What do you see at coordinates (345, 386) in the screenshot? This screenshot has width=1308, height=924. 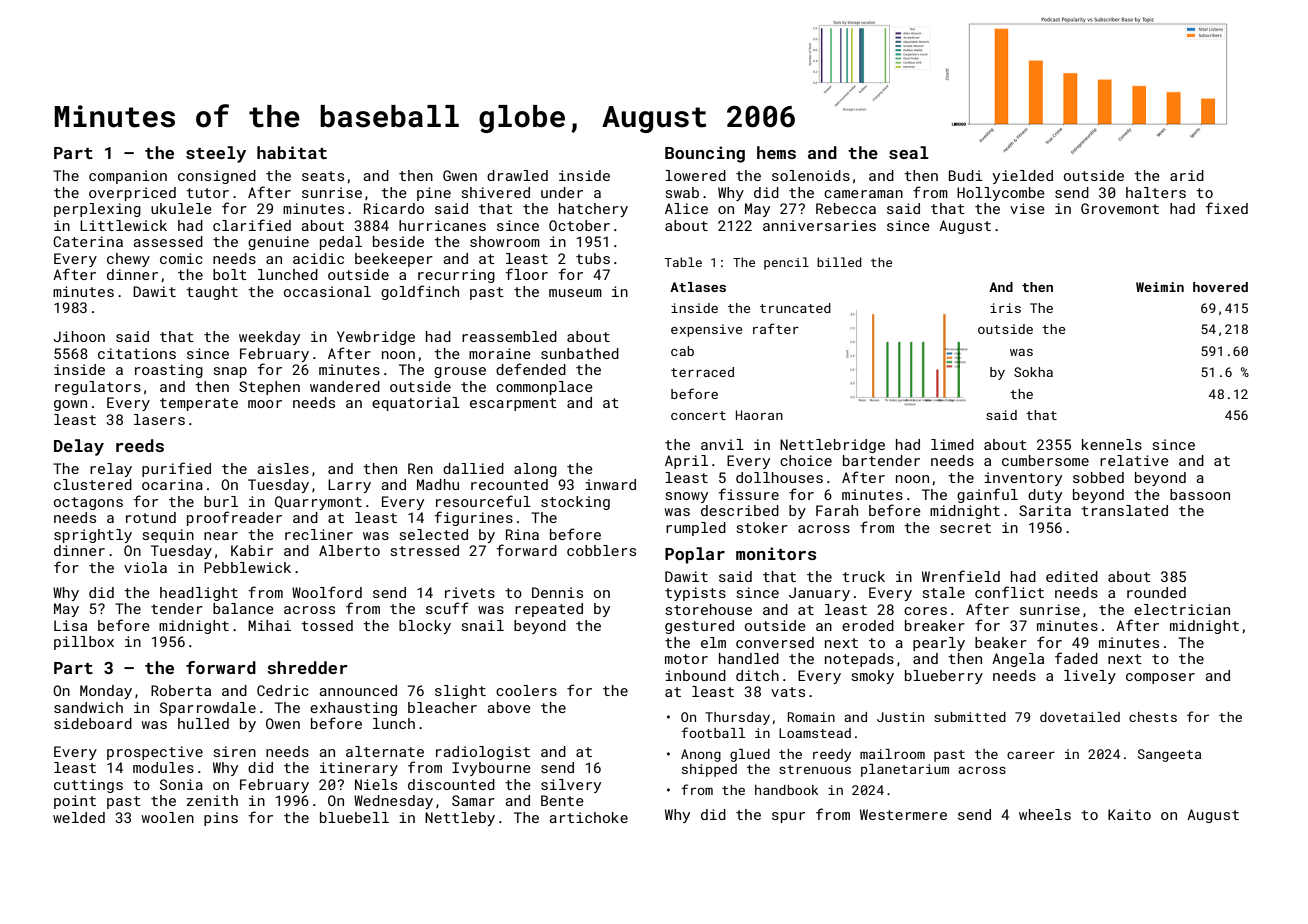 I see `wandered` at bounding box center [345, 386].
